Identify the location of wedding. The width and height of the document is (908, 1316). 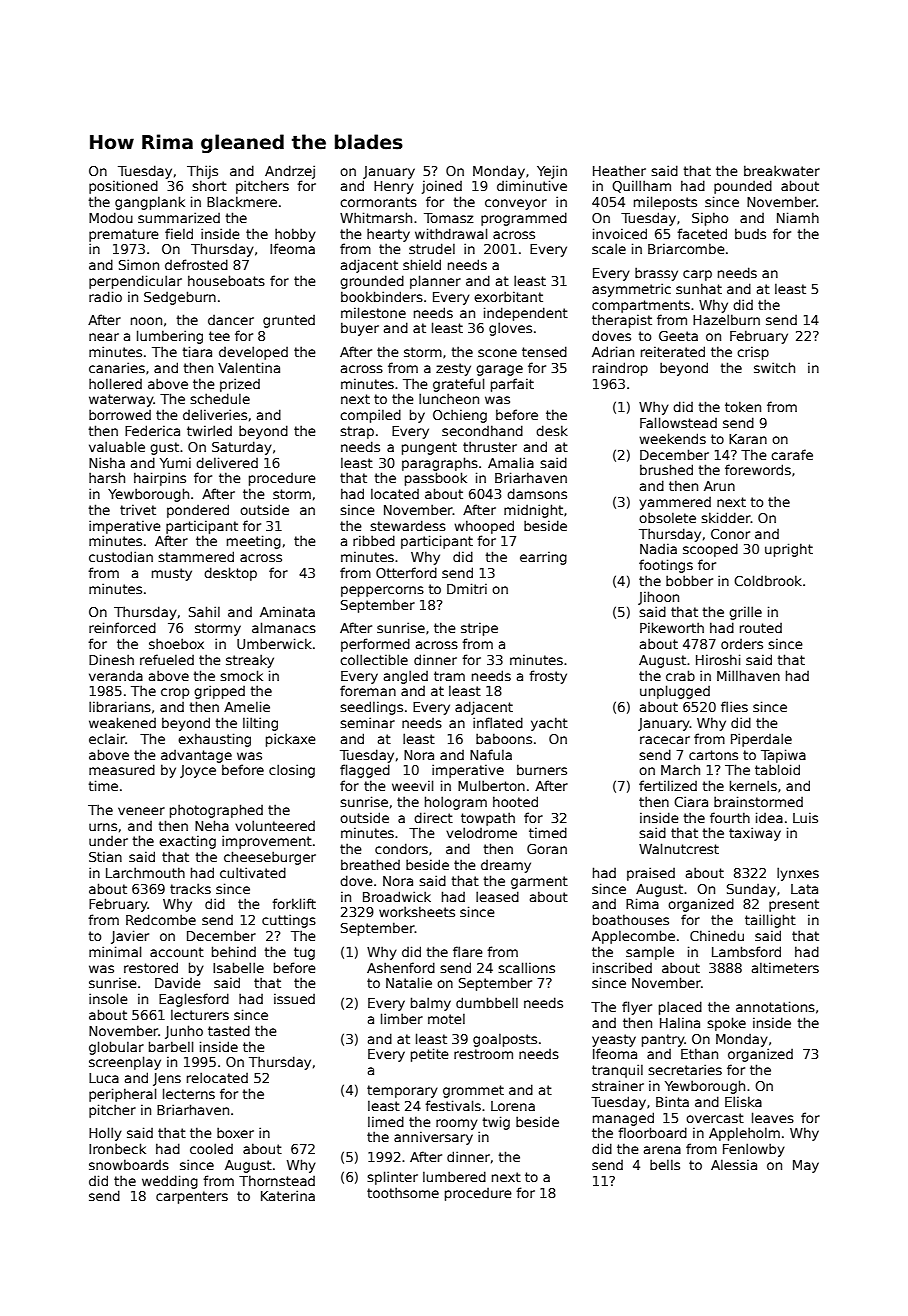
(170, 1182).
